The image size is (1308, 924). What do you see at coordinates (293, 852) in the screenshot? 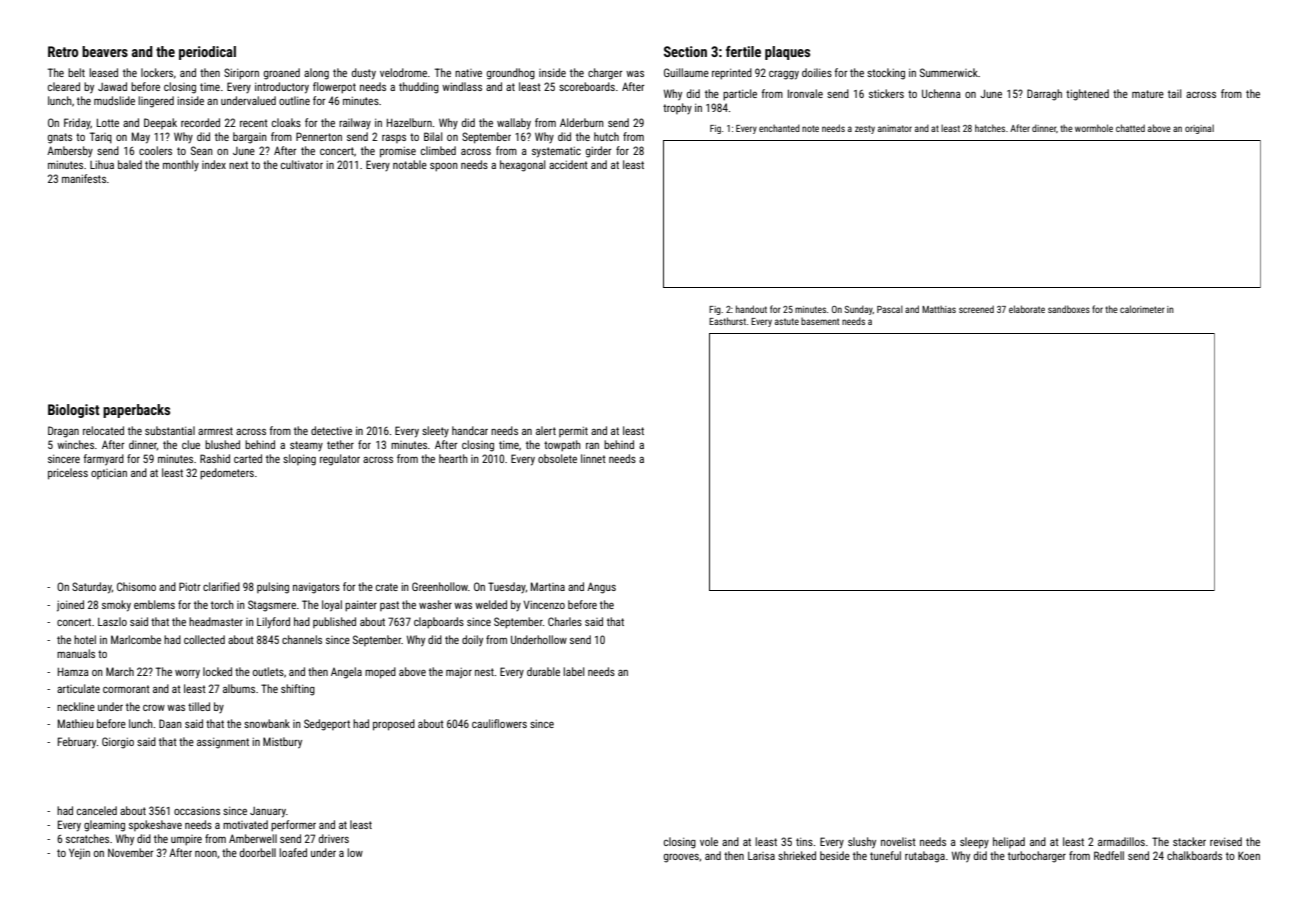
I see `loafed` at bounding box center [293, 852].
